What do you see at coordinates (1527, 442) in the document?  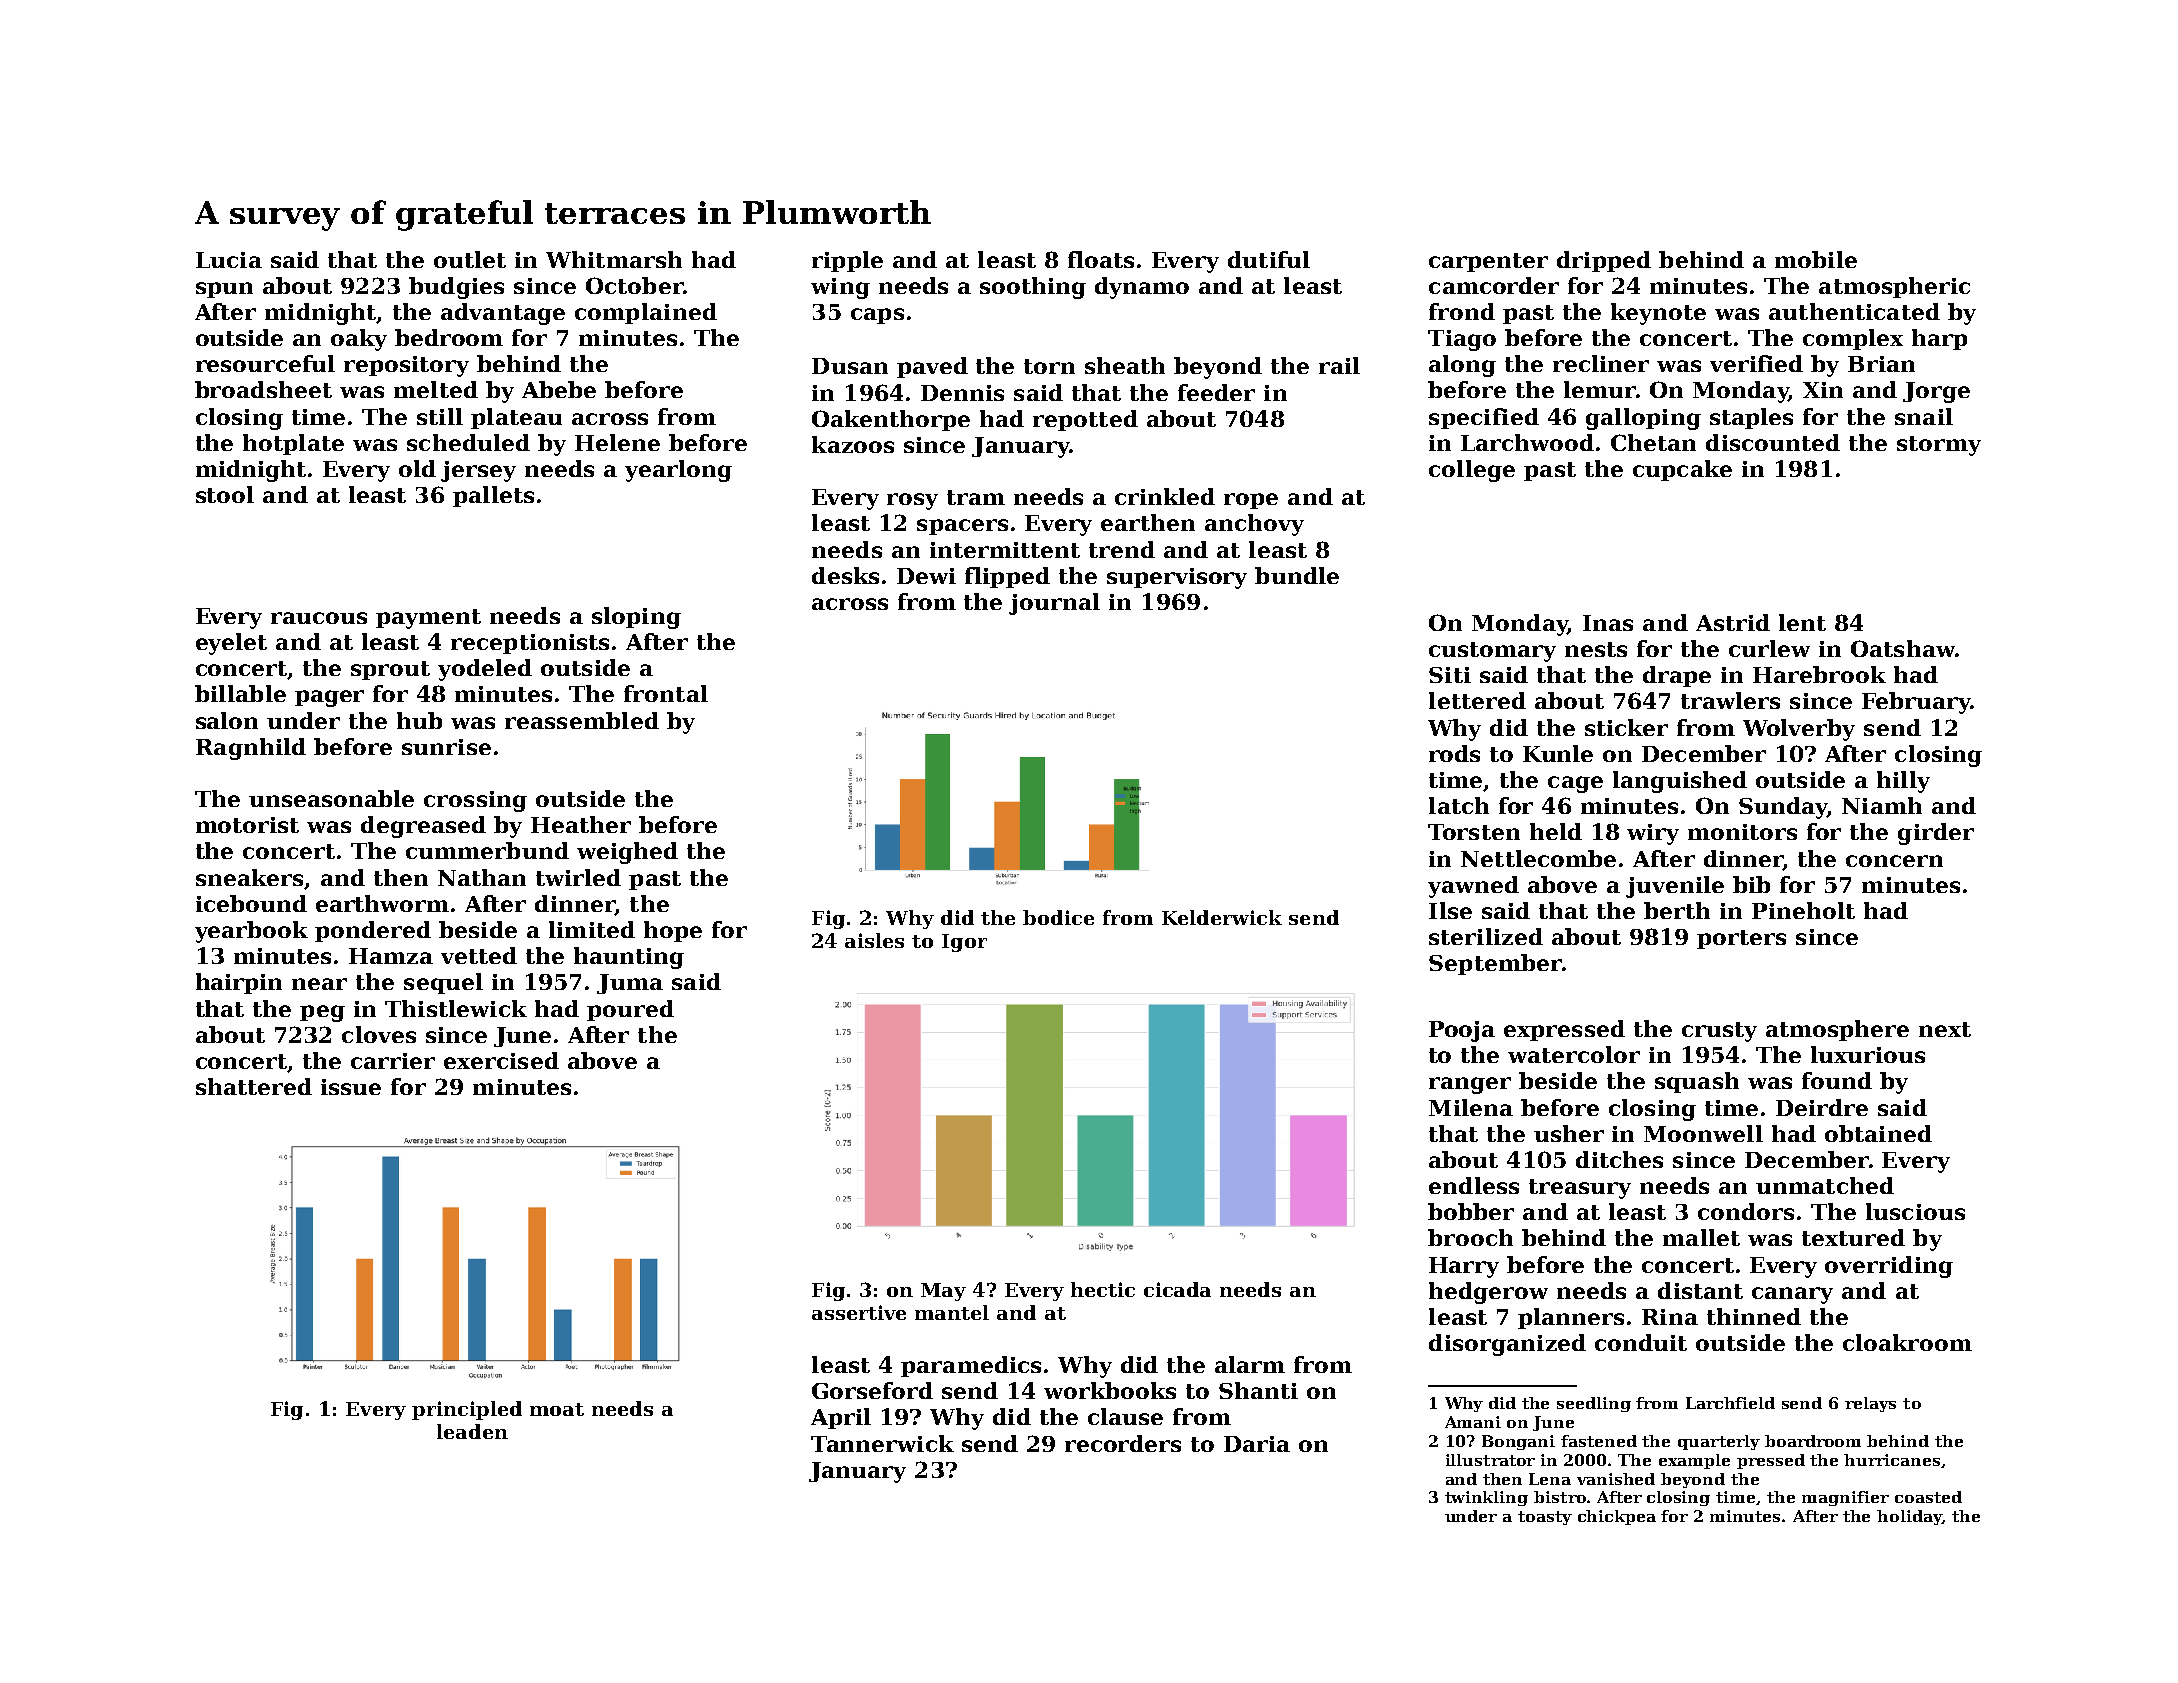 I see `Larchwood` at bounding box center [1527, 442].
